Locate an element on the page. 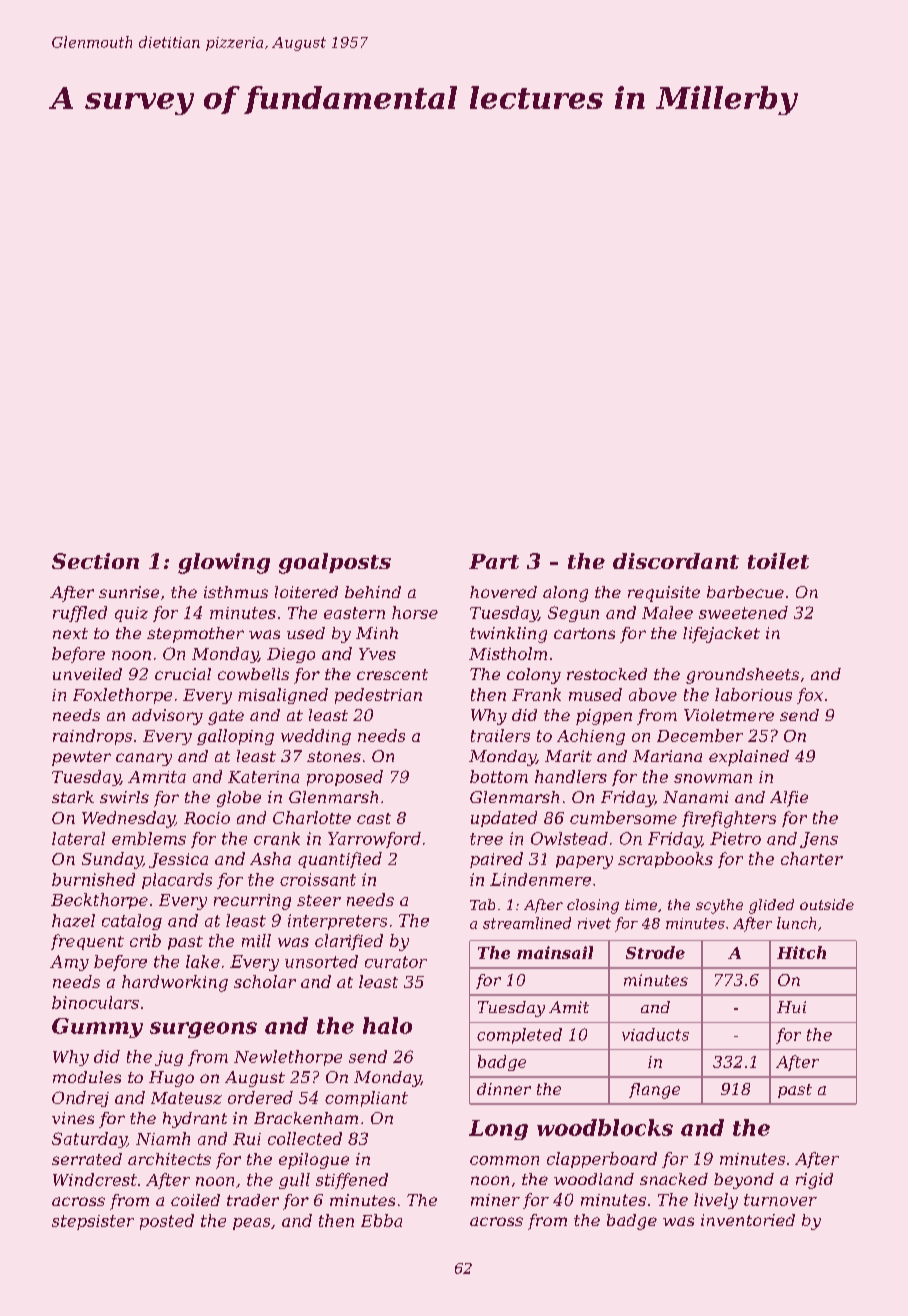  discordant is located at coordinates (676, 561).
